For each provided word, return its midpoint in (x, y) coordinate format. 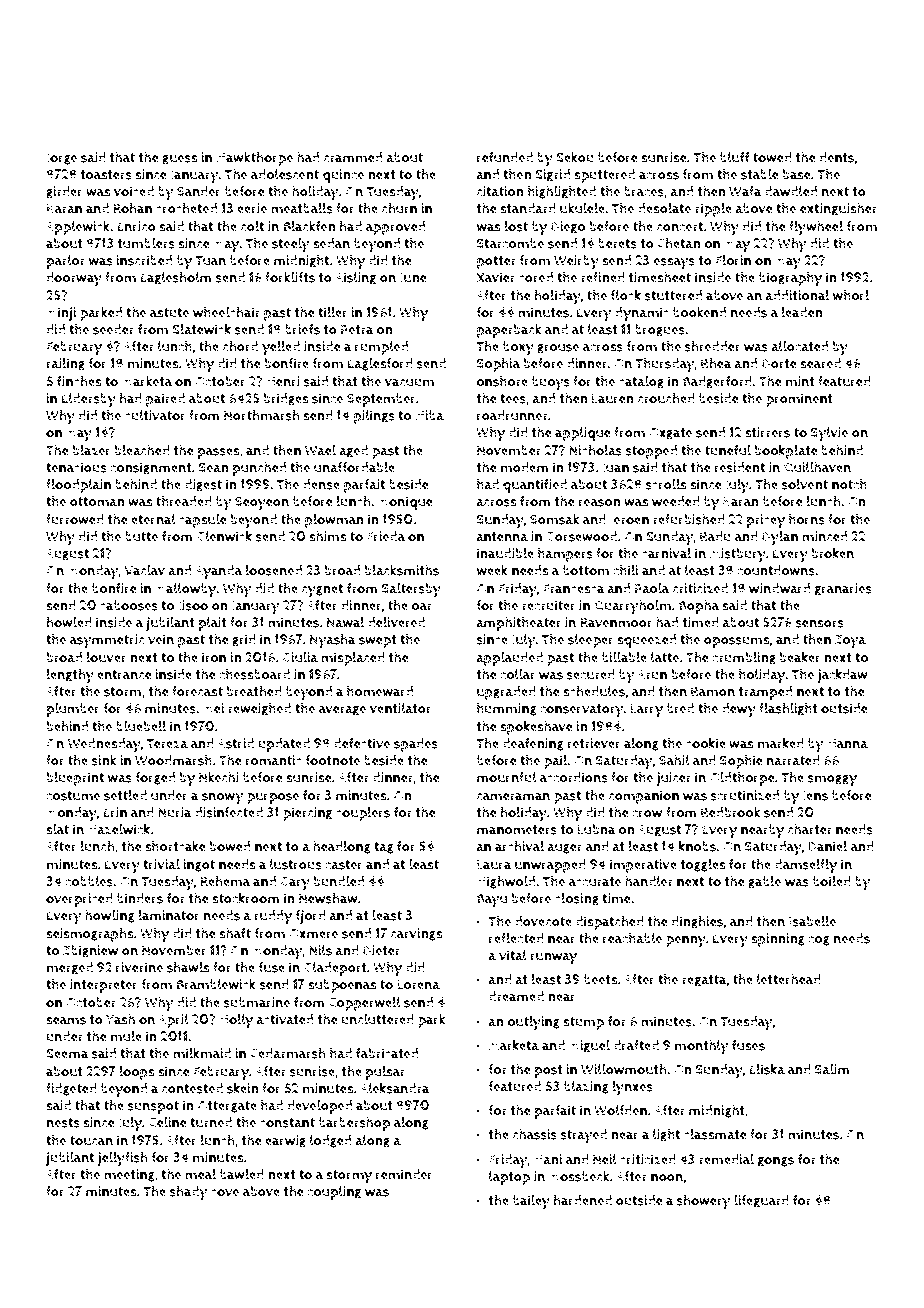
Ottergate (227, 1107)
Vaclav (144, 570)
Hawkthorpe (255, 158)
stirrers (767, 432)
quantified (535, 486)
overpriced (79, 900)
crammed (353, 157)
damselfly (806, 866)
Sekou (575, 157)
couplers (363, 814)
